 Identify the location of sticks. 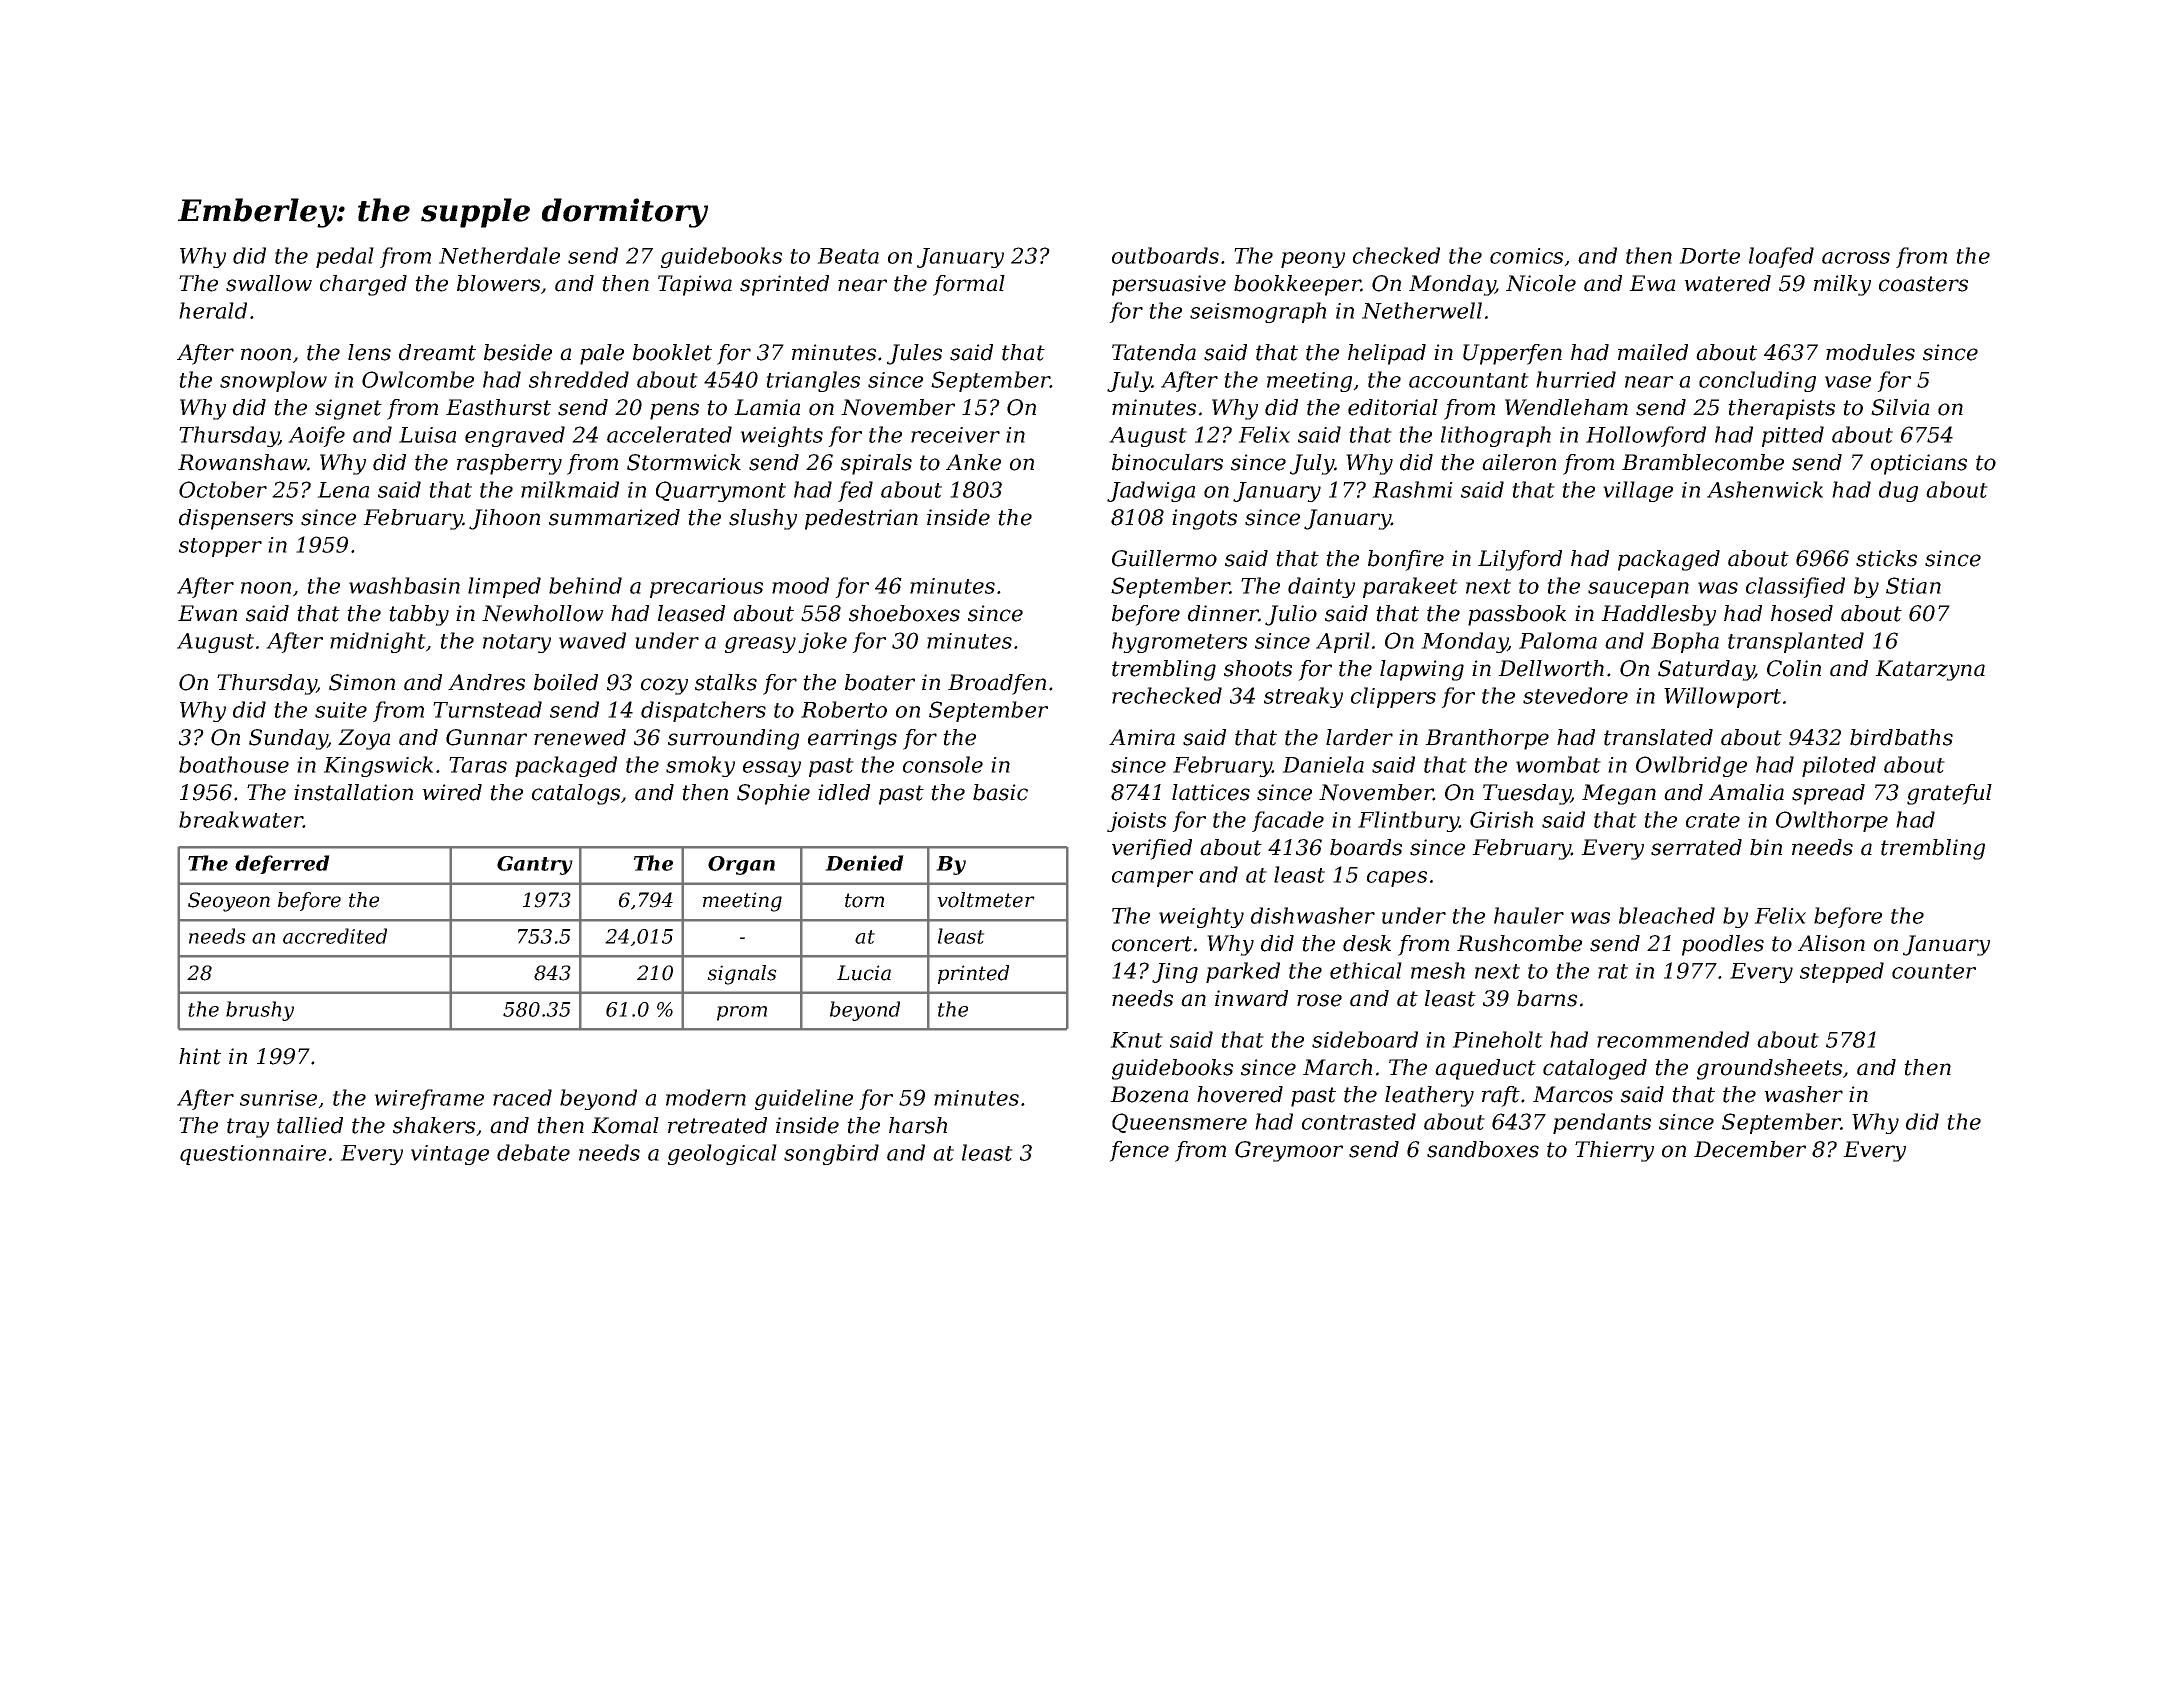
(1886, 558).
